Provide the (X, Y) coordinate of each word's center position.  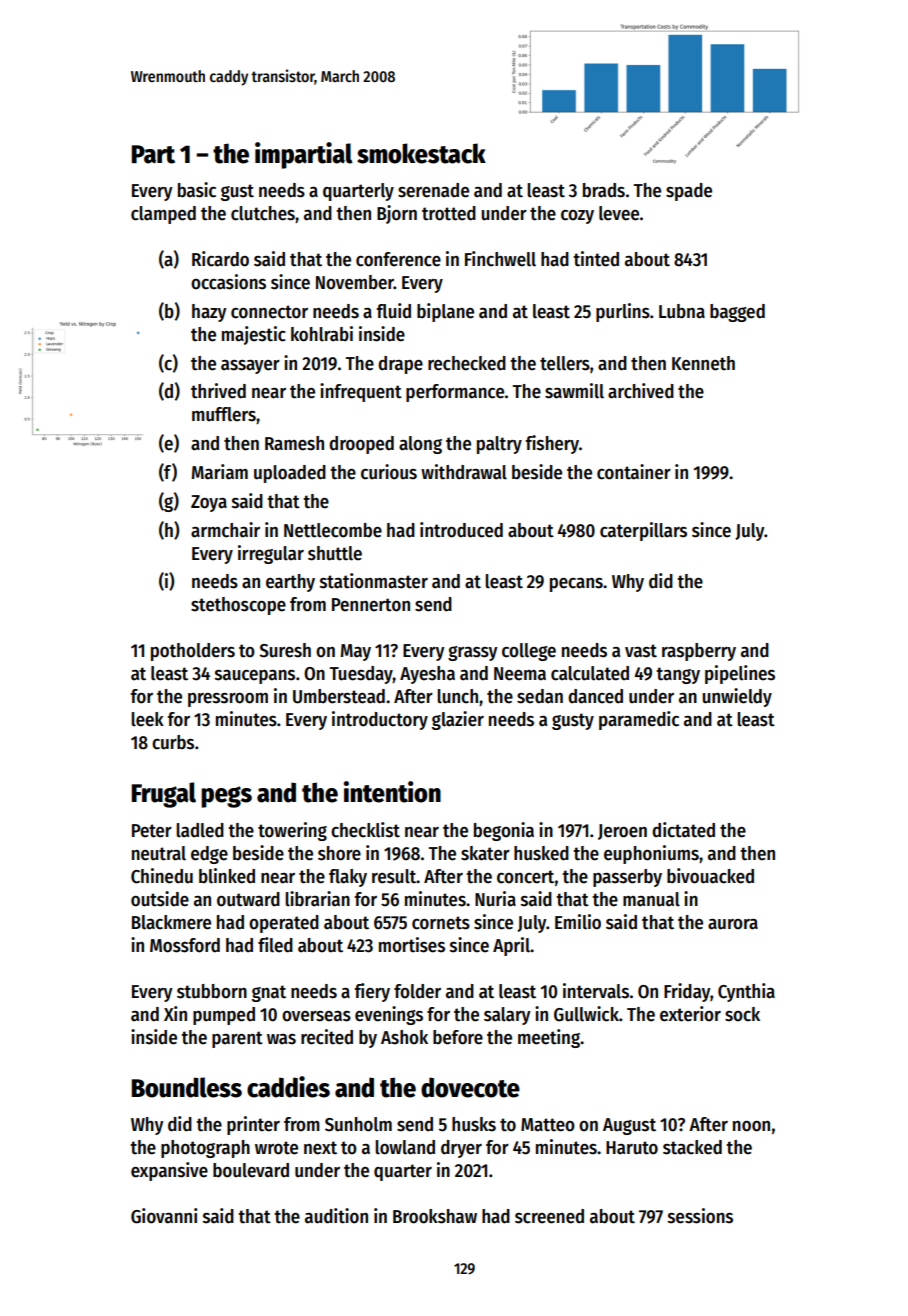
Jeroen (622, 832)
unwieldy (737, 697)
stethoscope (238, 606)
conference (398, 259)
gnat (269, 993)
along (420, 445)
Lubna (682, 311)
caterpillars (643, 531)
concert (525, 877)
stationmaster (374, 581)
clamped (163, 215)
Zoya (209, 503)
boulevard (251, 1170)
